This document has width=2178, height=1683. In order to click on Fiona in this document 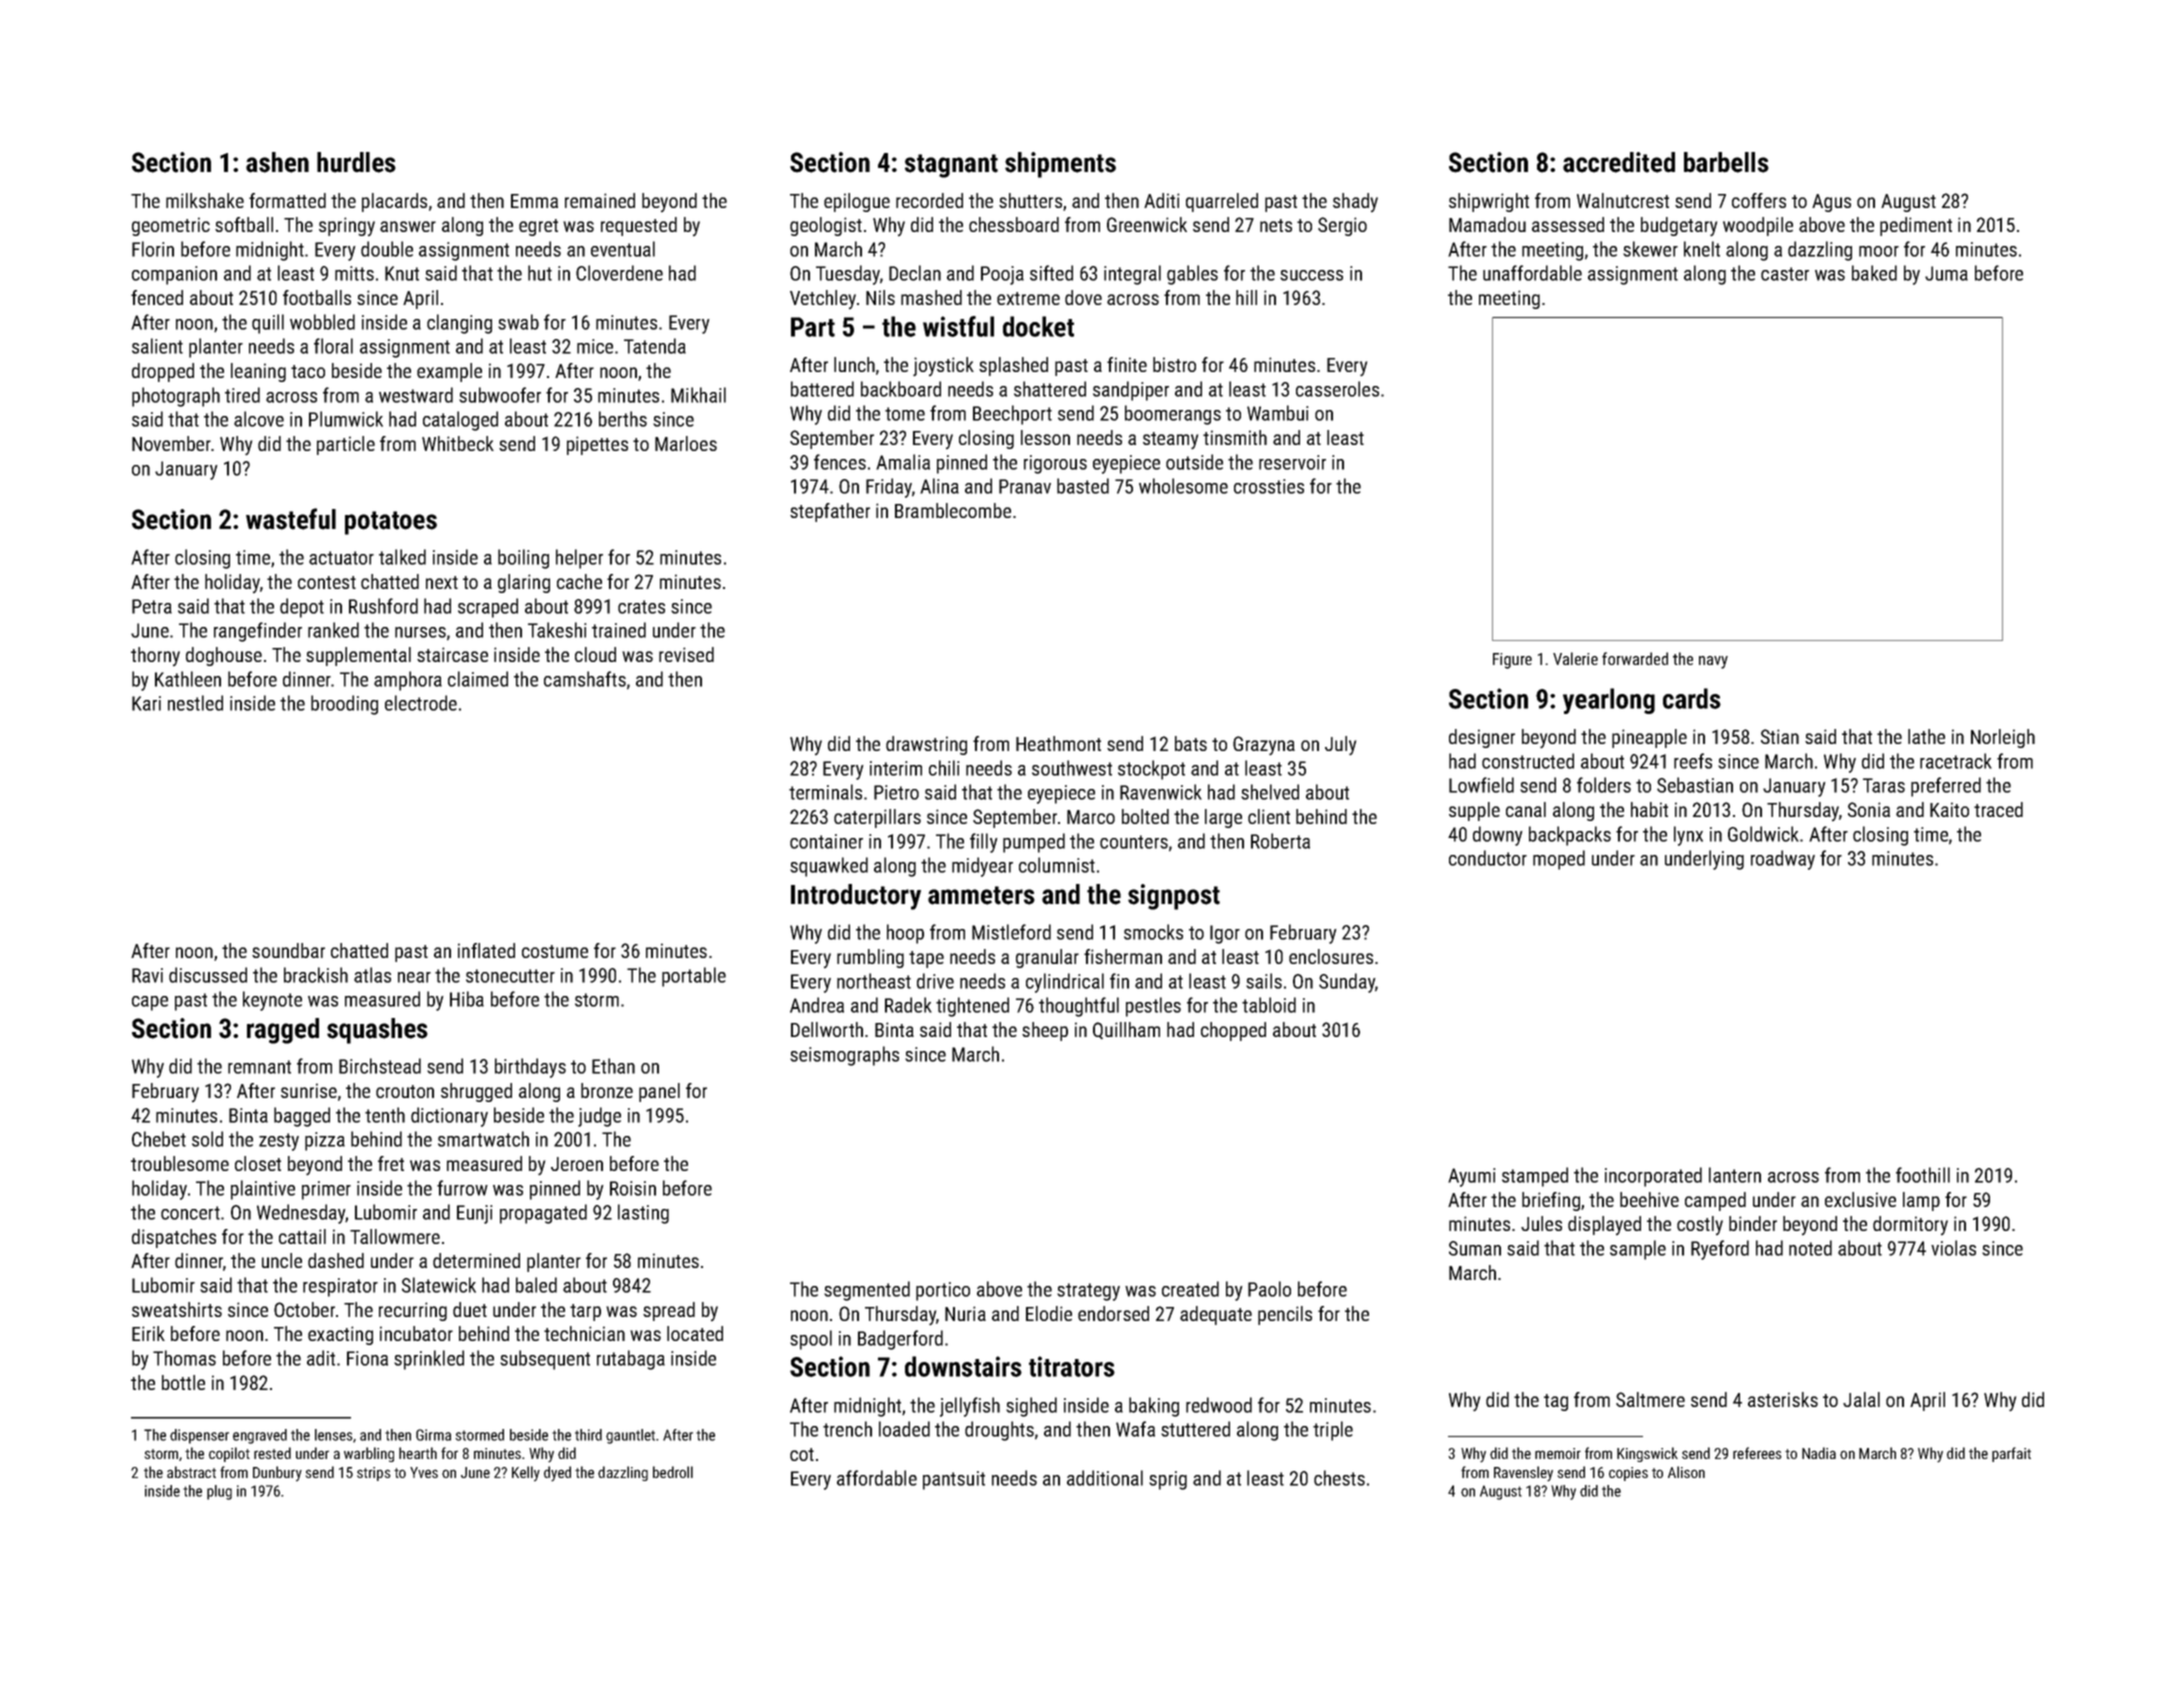, I will do `click(367, 1358)`.
